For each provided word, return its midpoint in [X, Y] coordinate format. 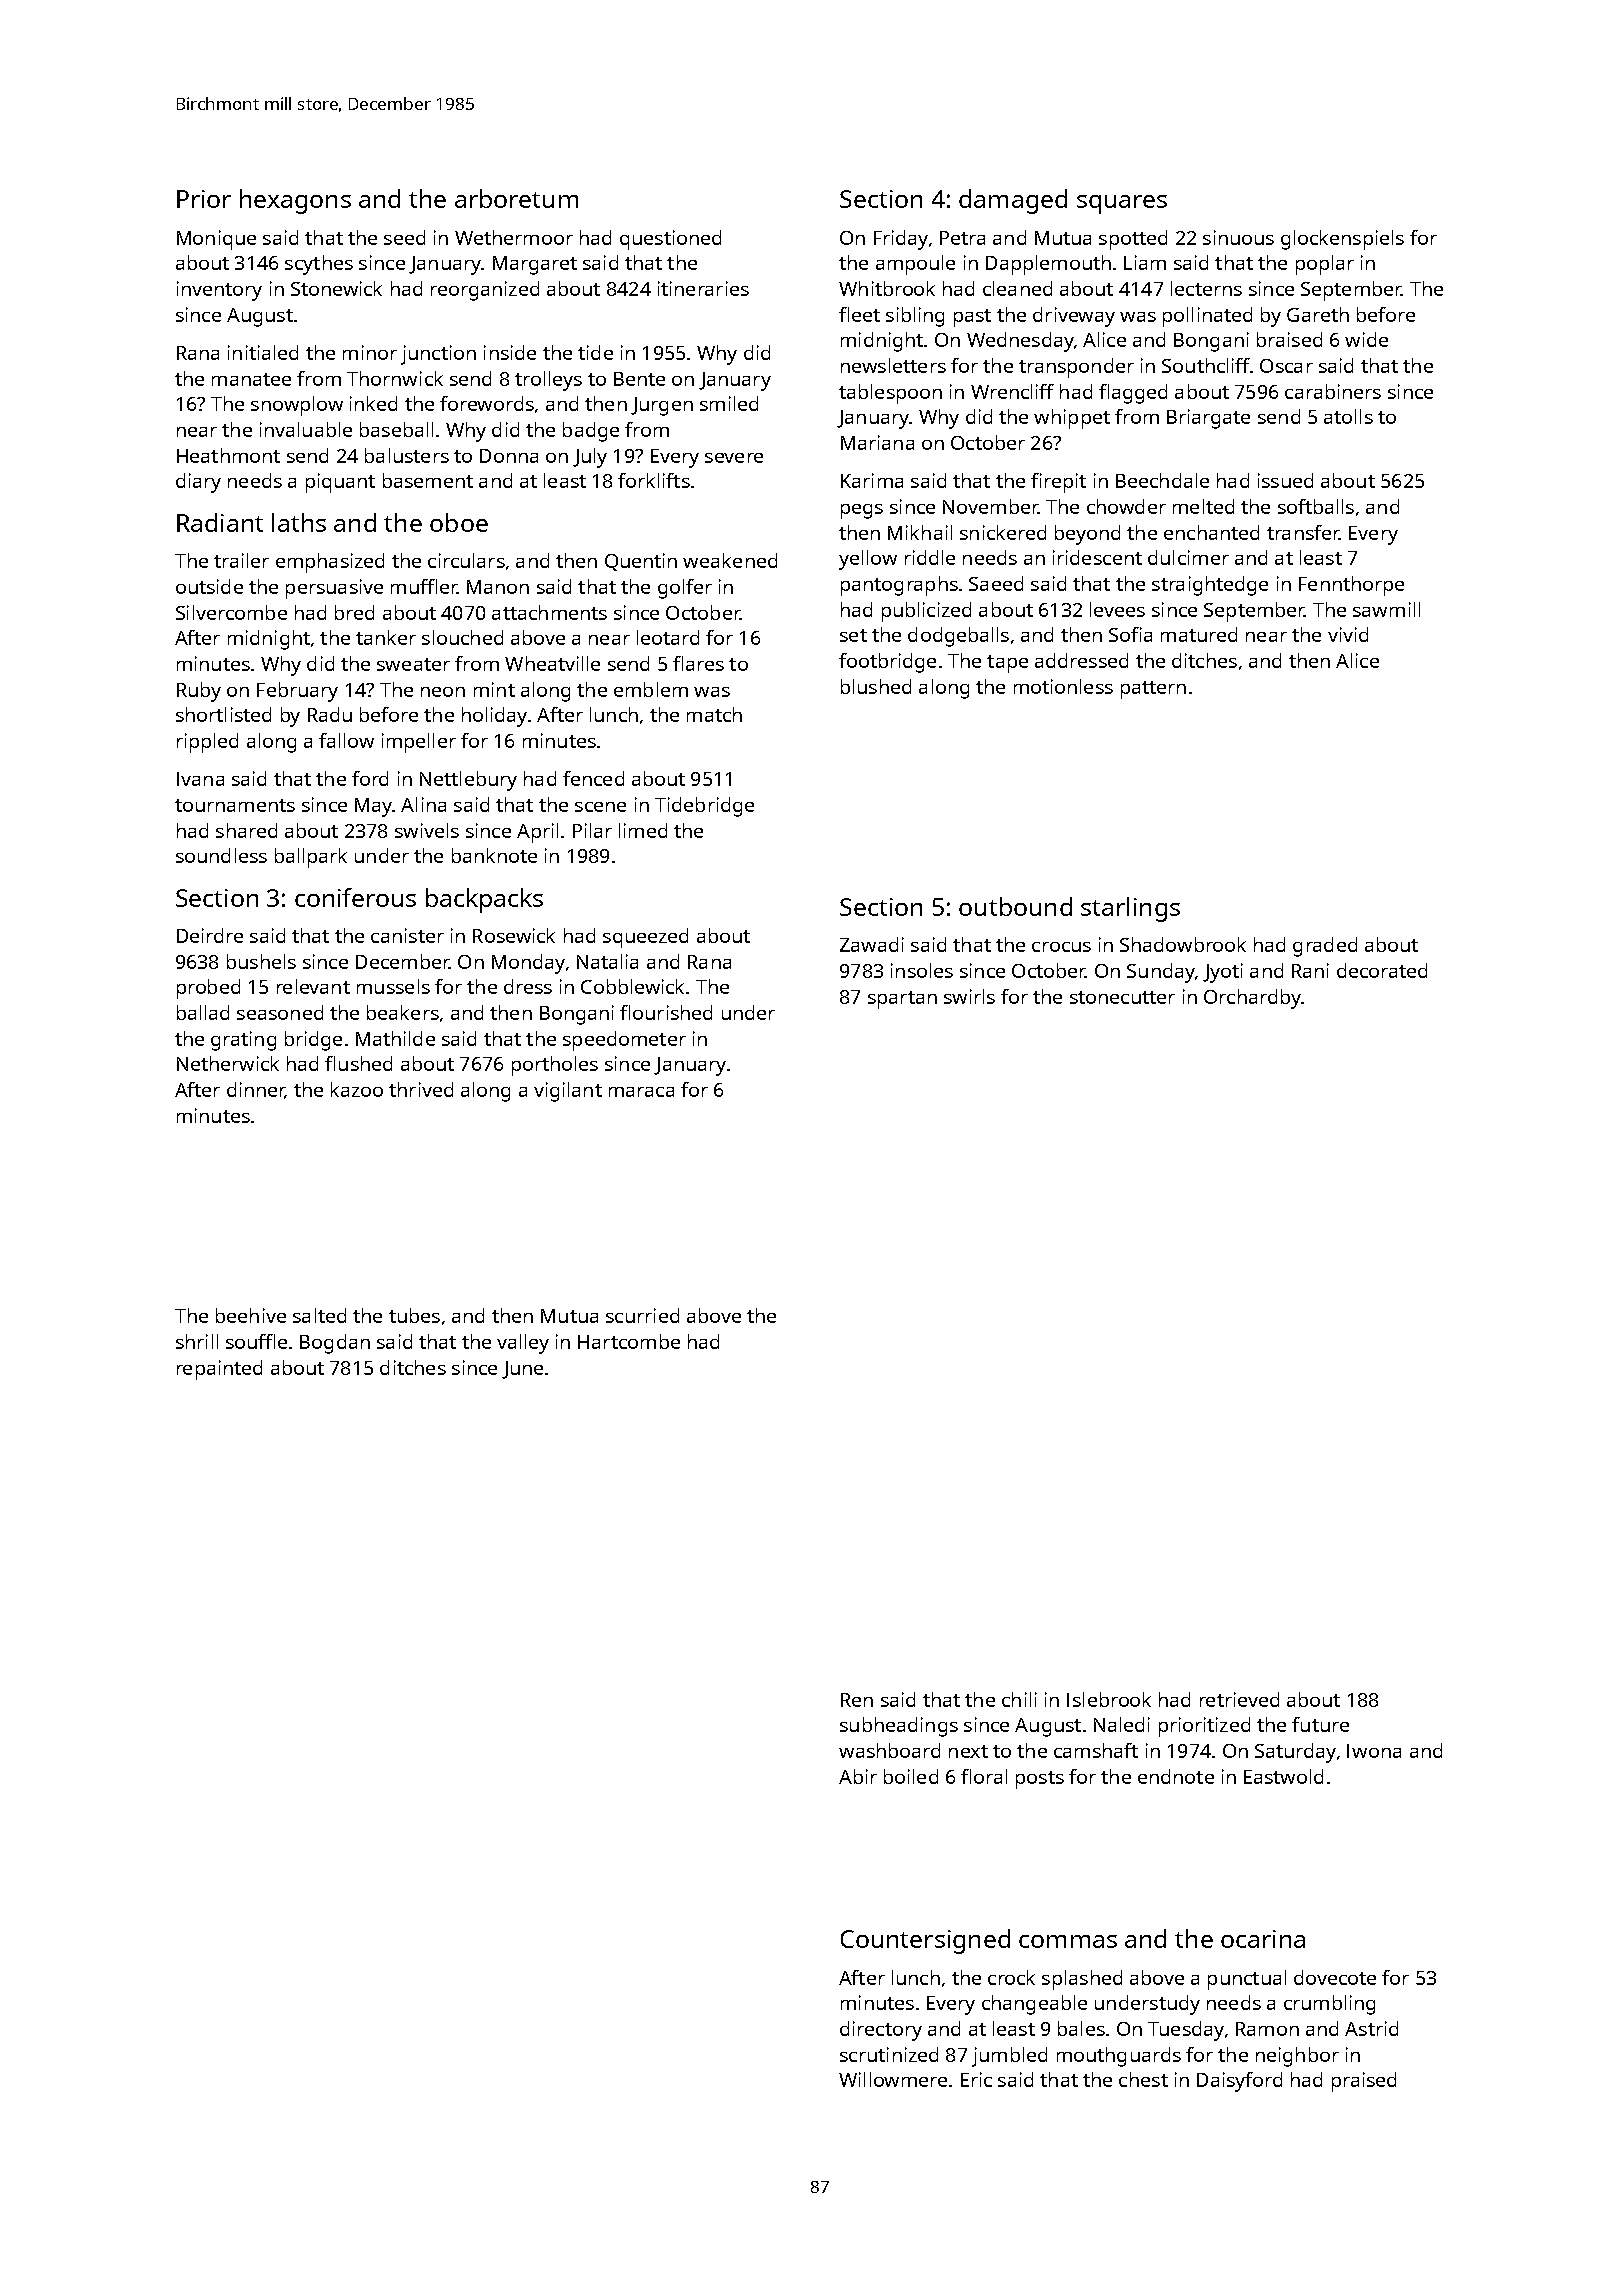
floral [984, 1776]
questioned [670, 240]
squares [1122, 204]
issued [1285, 480]
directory [881, 2031]
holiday [494, 717]
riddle [930, 557]
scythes [319, 265]
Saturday [1295, 1753]
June [522, 1370]
